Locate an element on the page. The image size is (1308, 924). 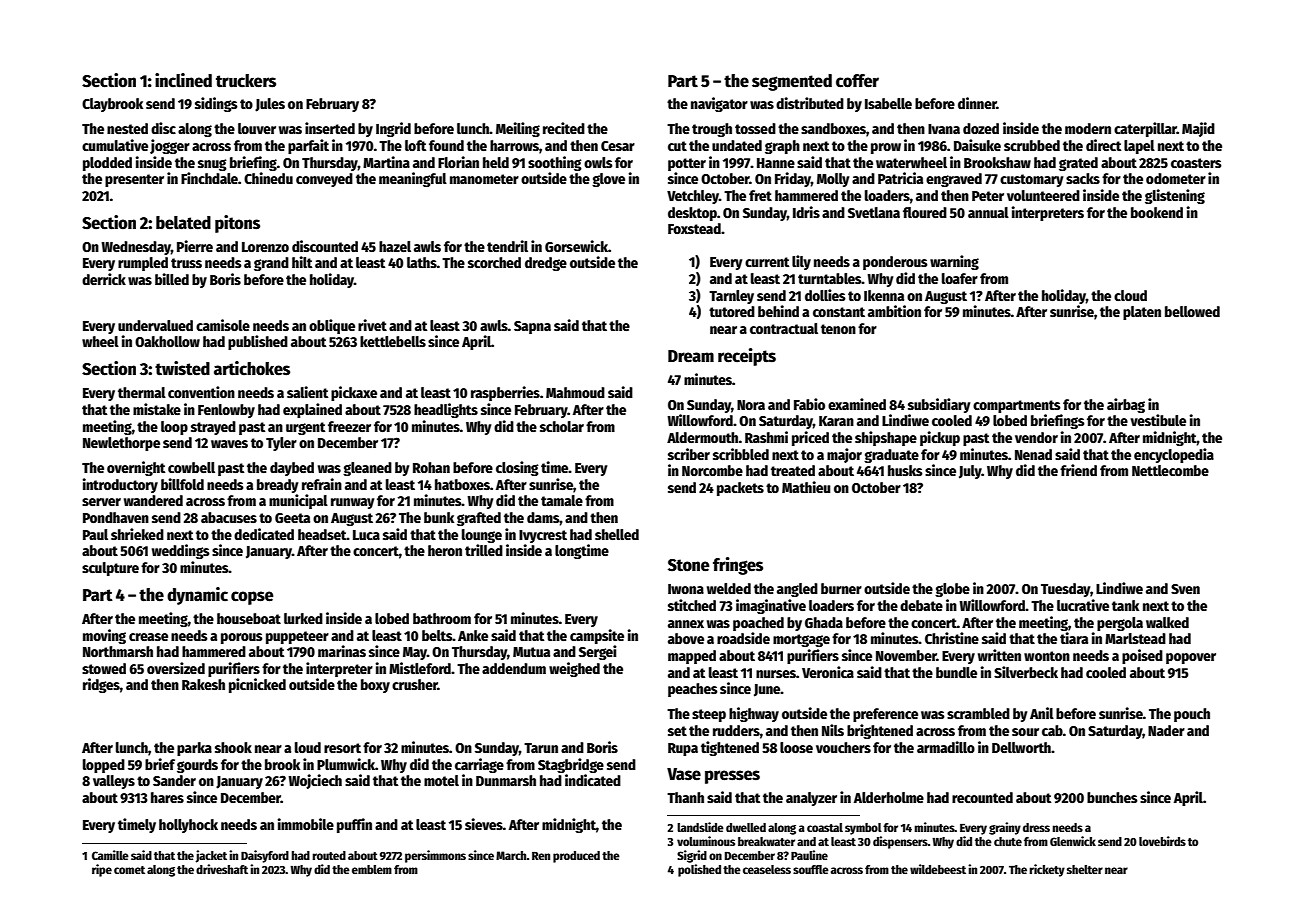
segmented is located at coordinates (792, 82).
